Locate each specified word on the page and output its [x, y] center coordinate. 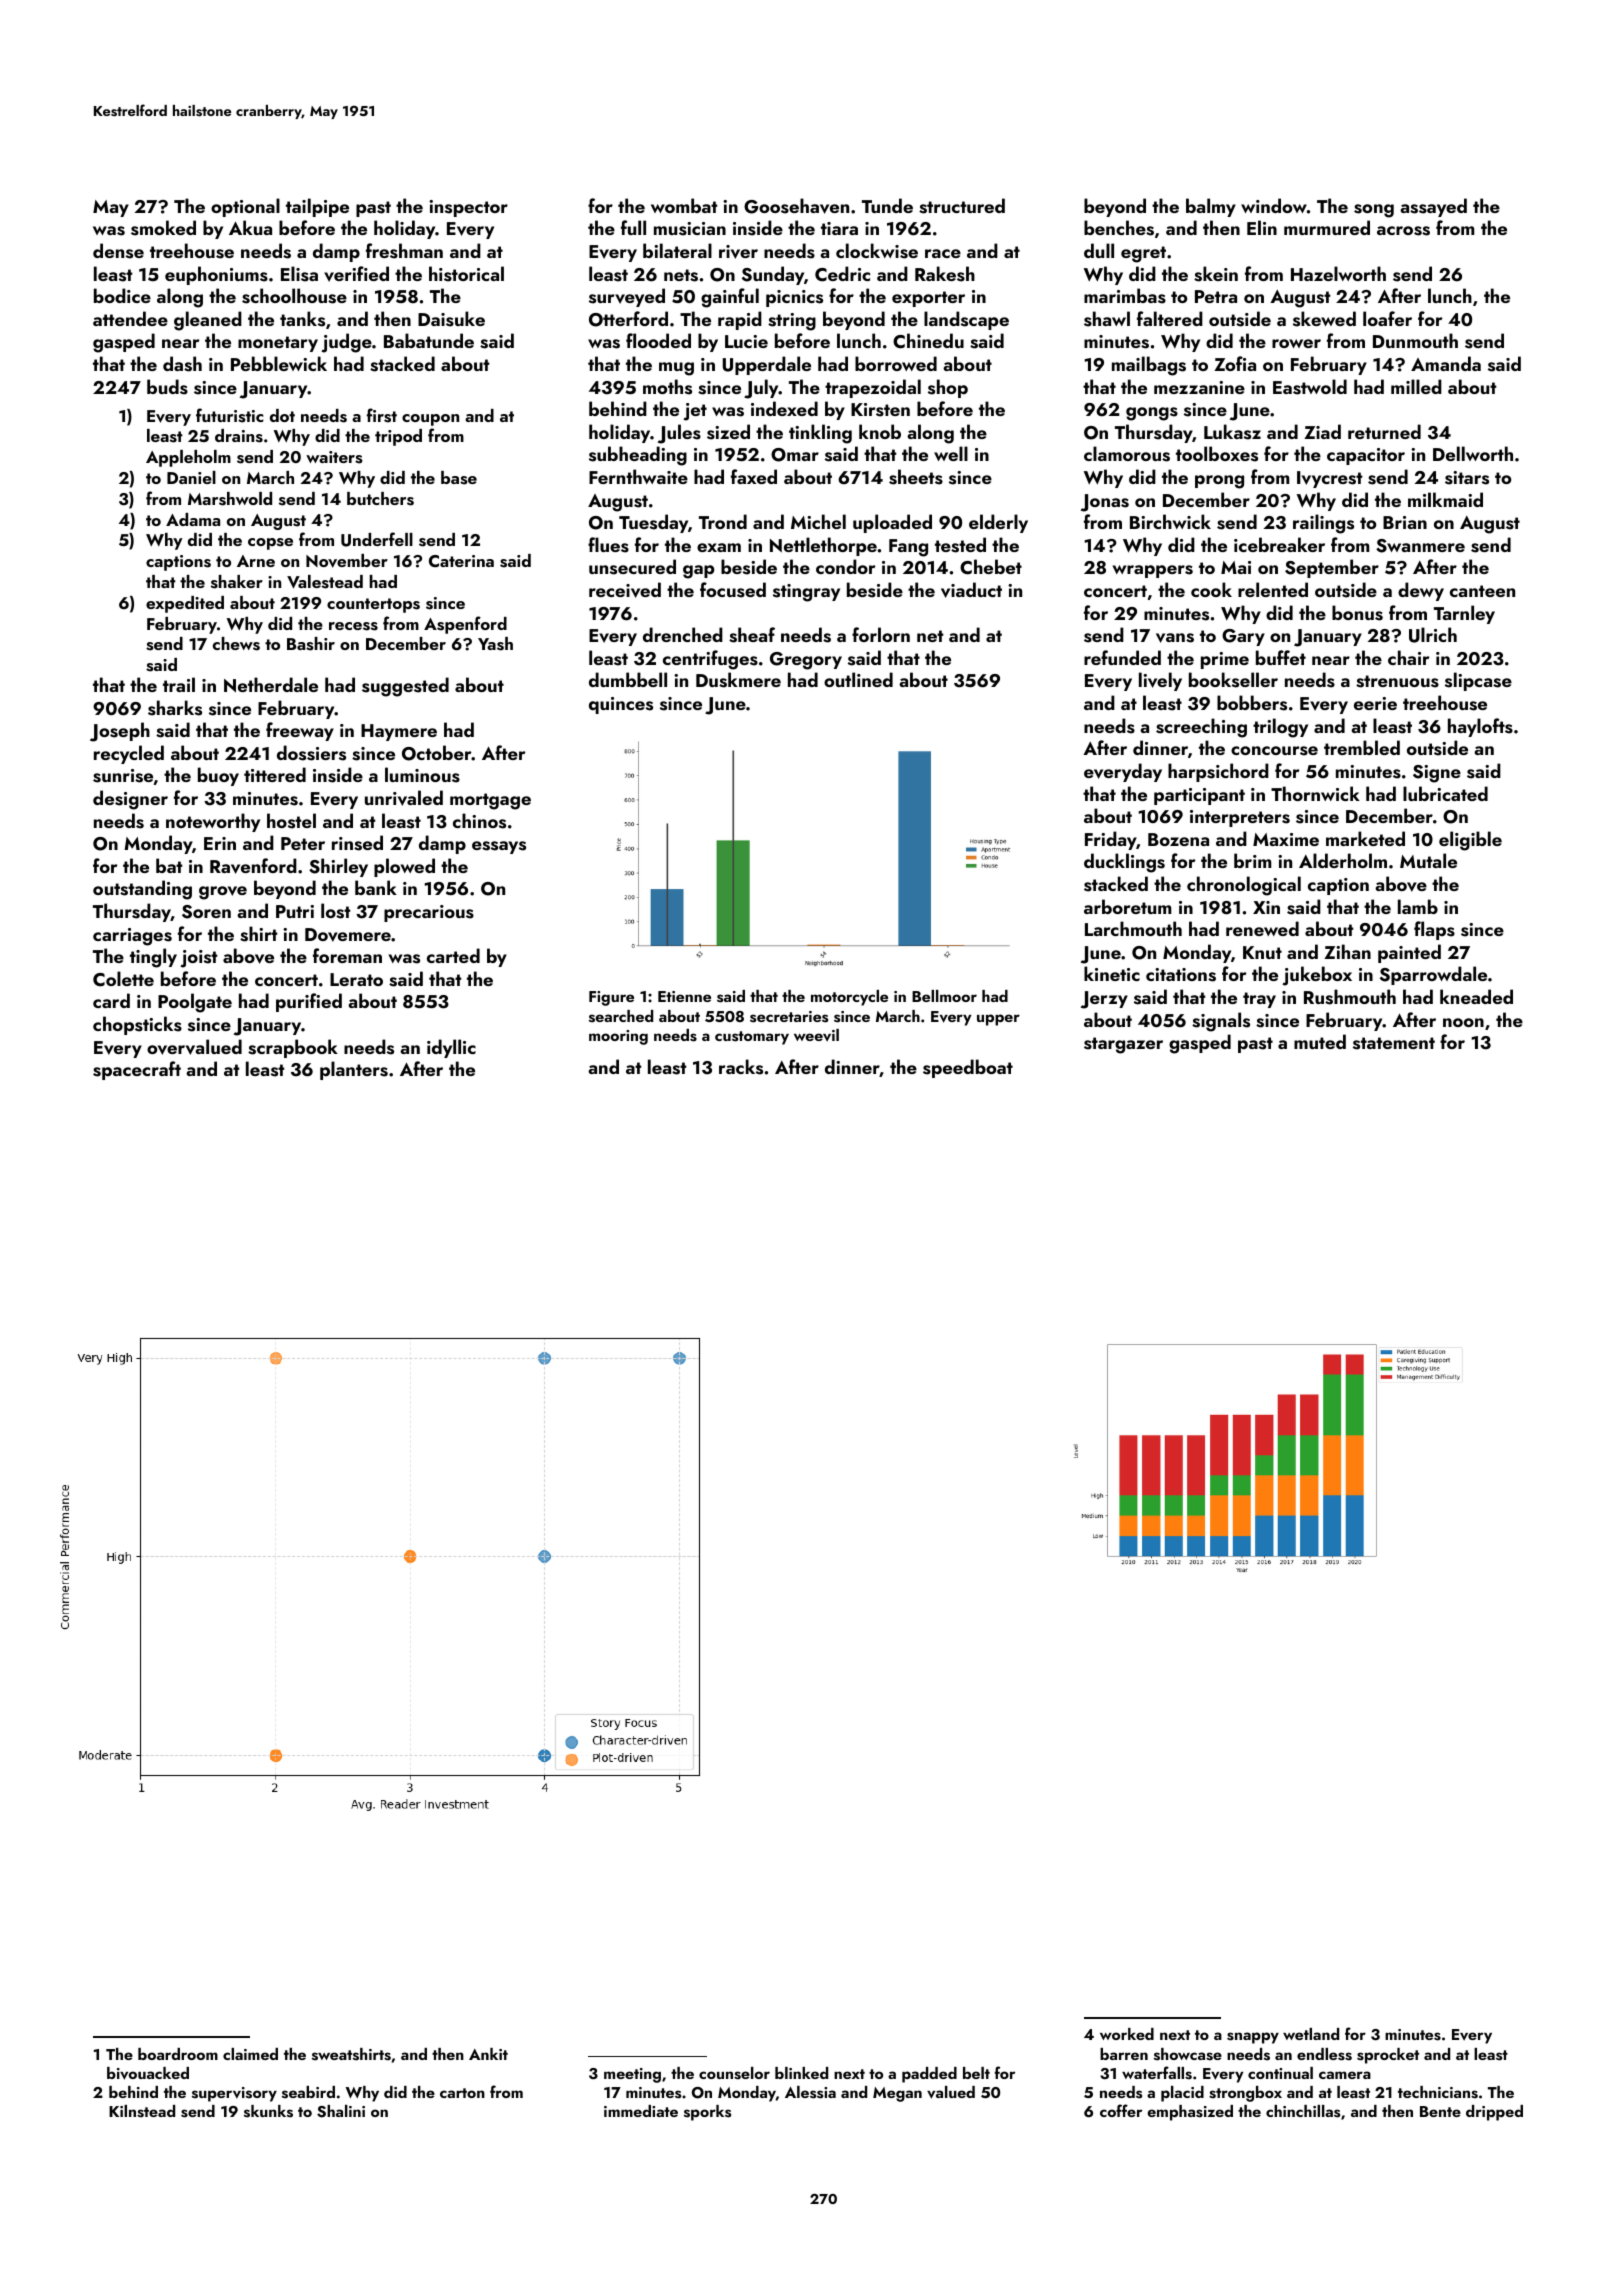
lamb [1418, 906]
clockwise [877, 251]
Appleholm [188, 458]
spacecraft [137, 1070]
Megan [897, 2094]
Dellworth [1473, 453]
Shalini [341, 2111]
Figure [611, 998]
